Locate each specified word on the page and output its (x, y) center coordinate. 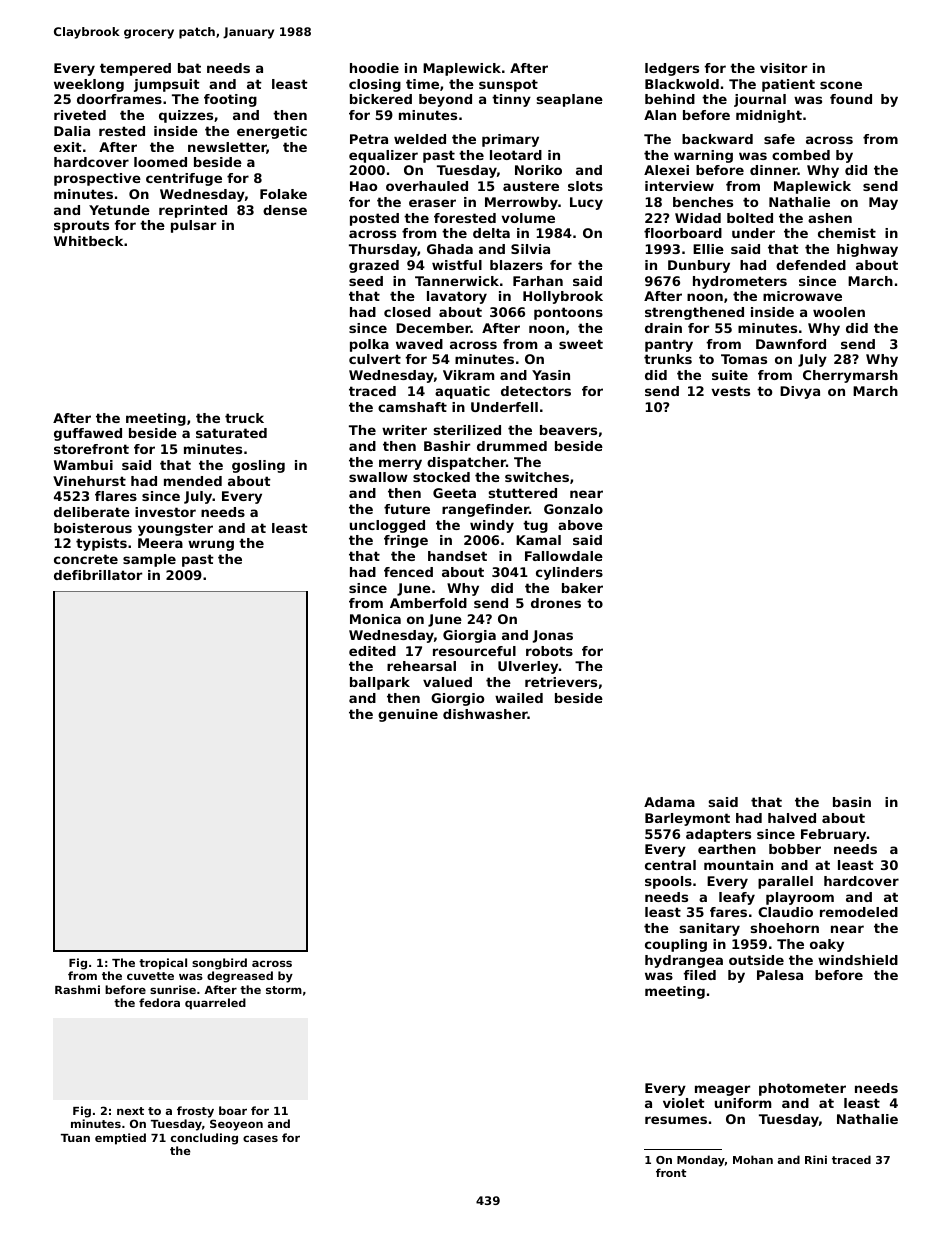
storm (284, 990)
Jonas (552, 636)
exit (68, 147)
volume (528, 218)
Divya (800, 392)
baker (582, 588)
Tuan (75, 1138)
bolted (750, 218)
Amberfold (428, 603)
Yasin (551, 375)
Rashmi (77, 989)
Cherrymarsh (850, 376)
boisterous (93, 528)
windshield (858, 960)
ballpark (380, 683)
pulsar (193, 226)
